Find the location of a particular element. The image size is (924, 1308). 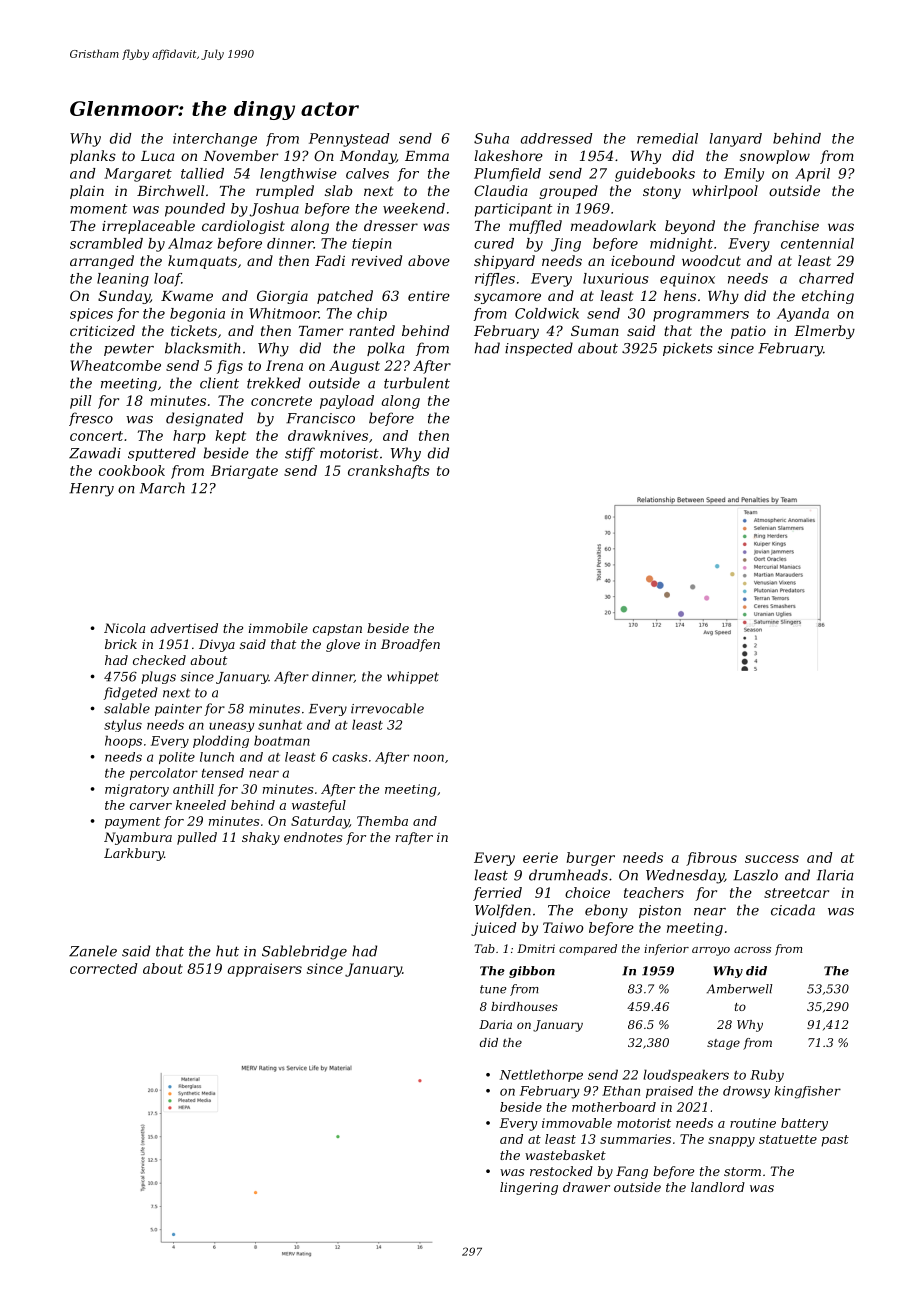

concert is located at coordinates (96, 436).
